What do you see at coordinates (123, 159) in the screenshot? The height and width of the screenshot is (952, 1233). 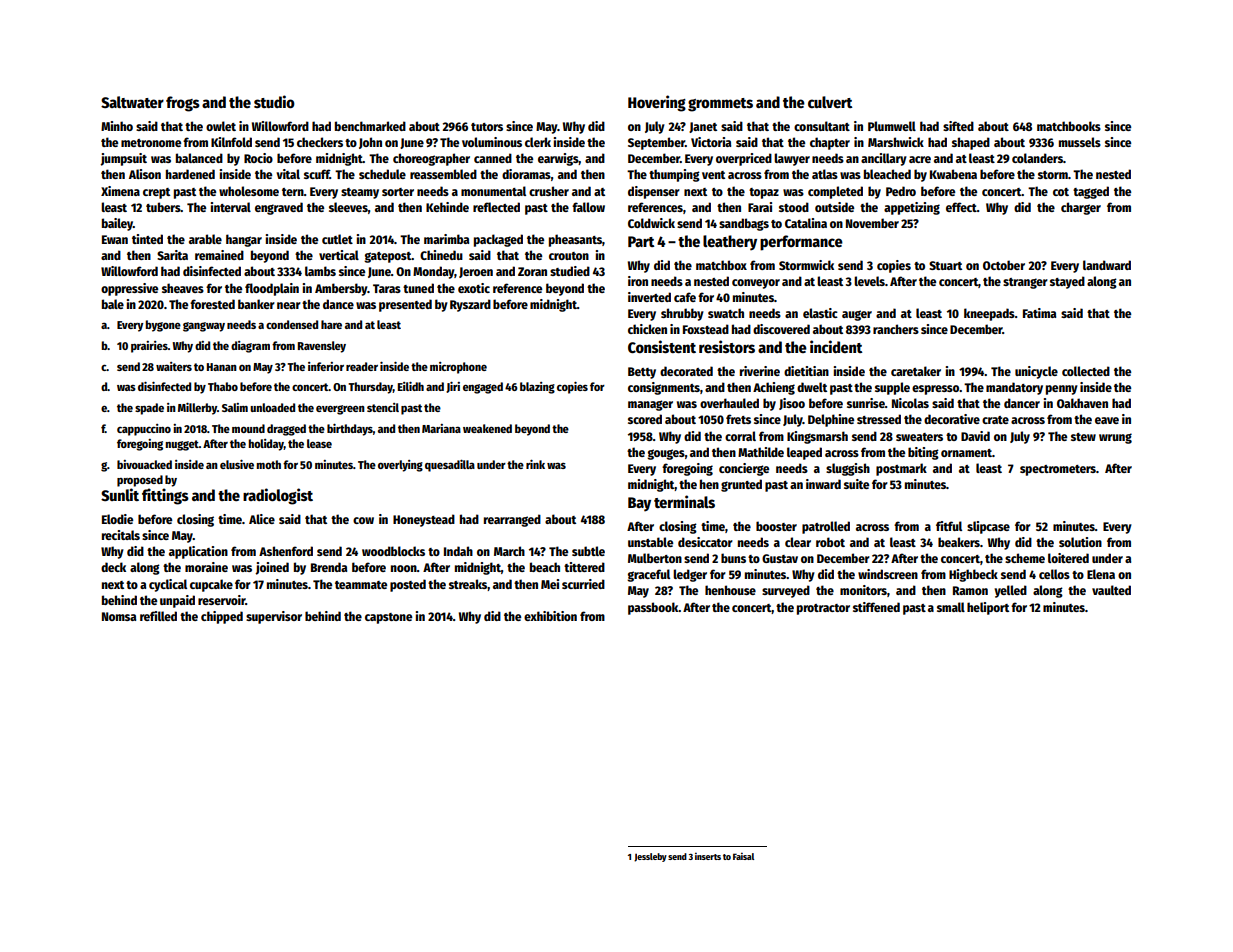 I see `jumpsuit` at bounding box center [123, 159].
